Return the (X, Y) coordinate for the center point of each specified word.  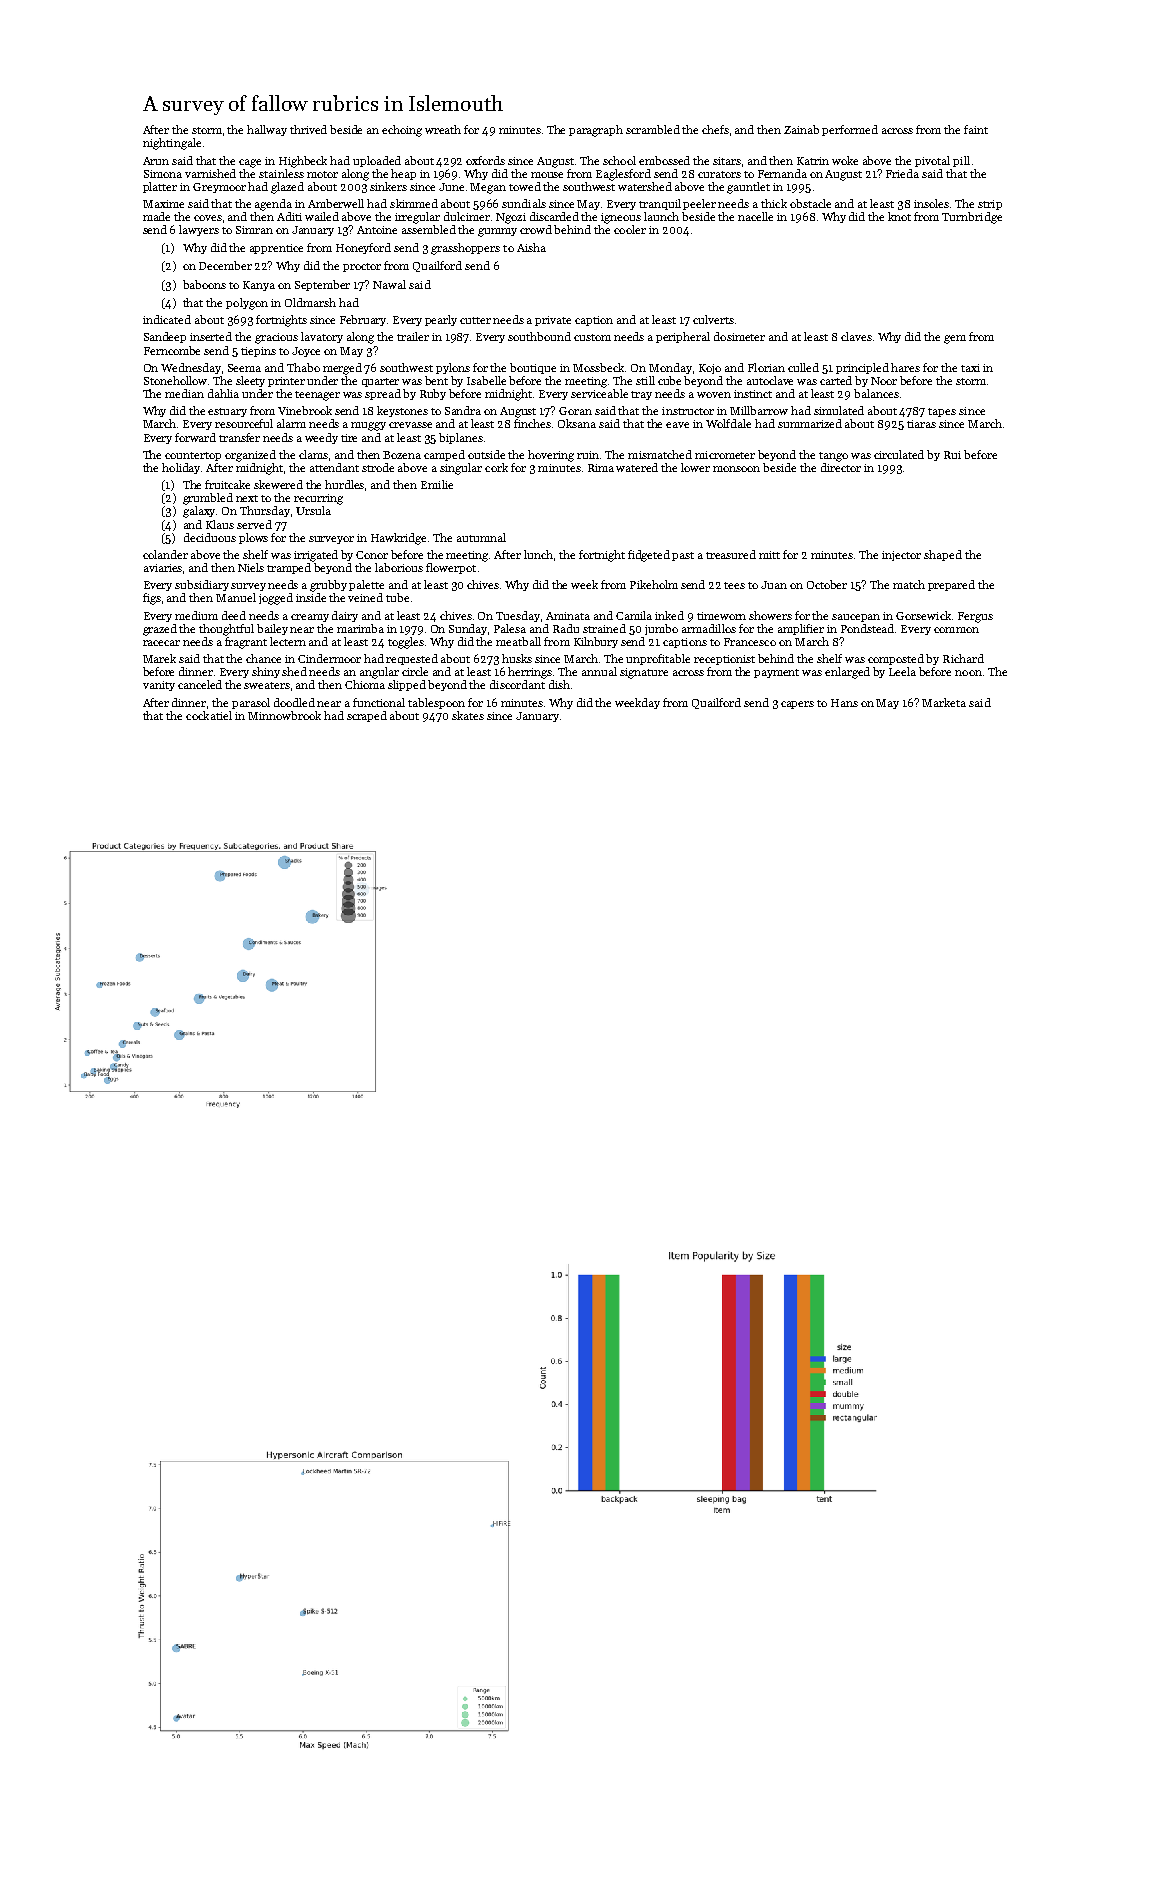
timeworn (721, 616)
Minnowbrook (284, 715)
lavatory (322, 337)
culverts (713, 319)
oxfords (485, 160)
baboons (204, 284)
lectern (288, 641)
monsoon (736, 469)
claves (856, 336)
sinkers (388, 186)
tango (833, 457)
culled (803, 367)
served (254, 524)
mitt (769, 555)
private (553, 321)
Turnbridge (972, 218)
